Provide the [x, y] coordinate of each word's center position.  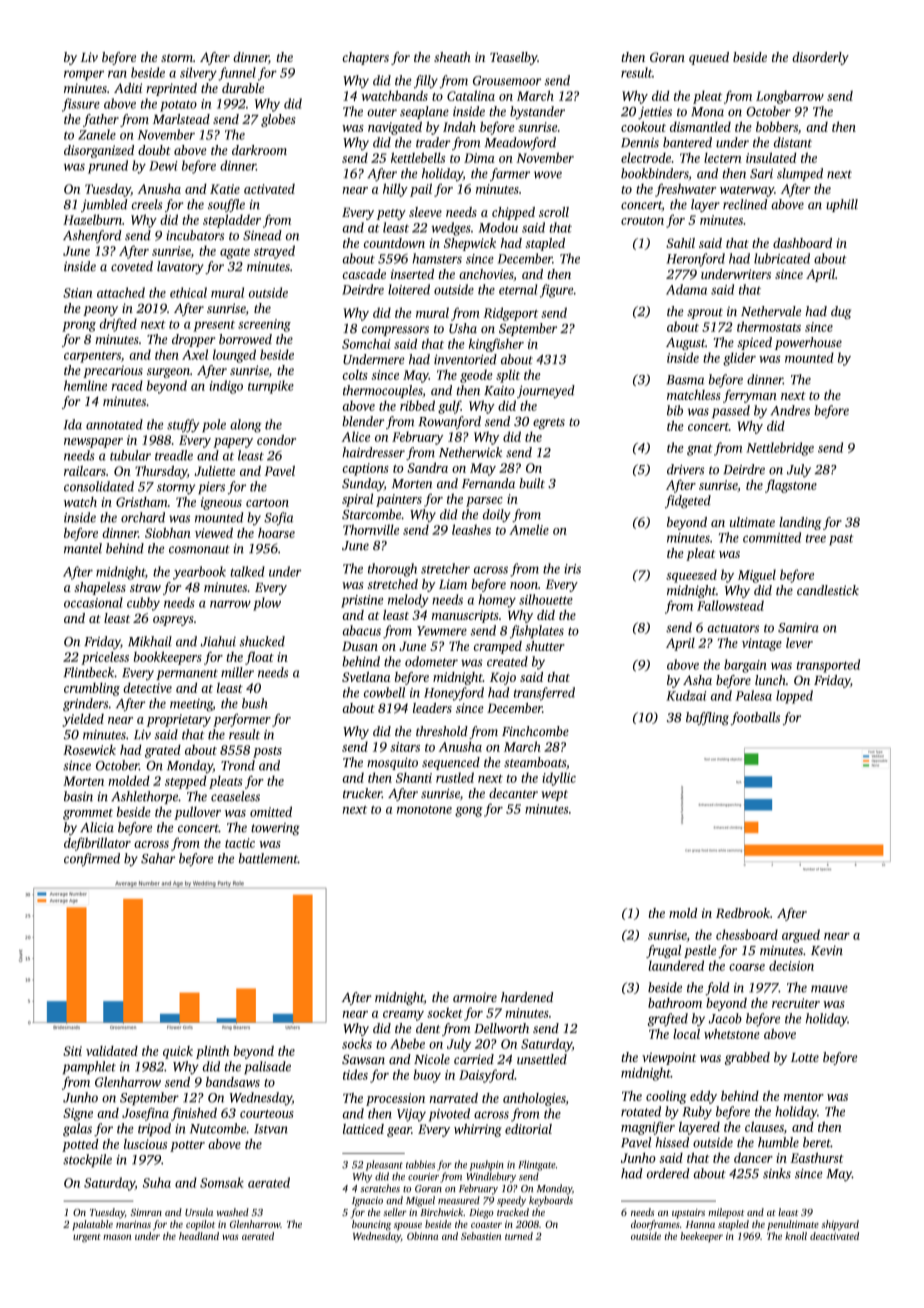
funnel [237, 74]
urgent [87, 1238]
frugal [663, 951]
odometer [431, 661]
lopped [794, 697]
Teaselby [513, 58]
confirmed [92, 859]
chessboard [747, 934]
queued [709, 58]
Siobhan [168, 533]
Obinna [422, 1236]
